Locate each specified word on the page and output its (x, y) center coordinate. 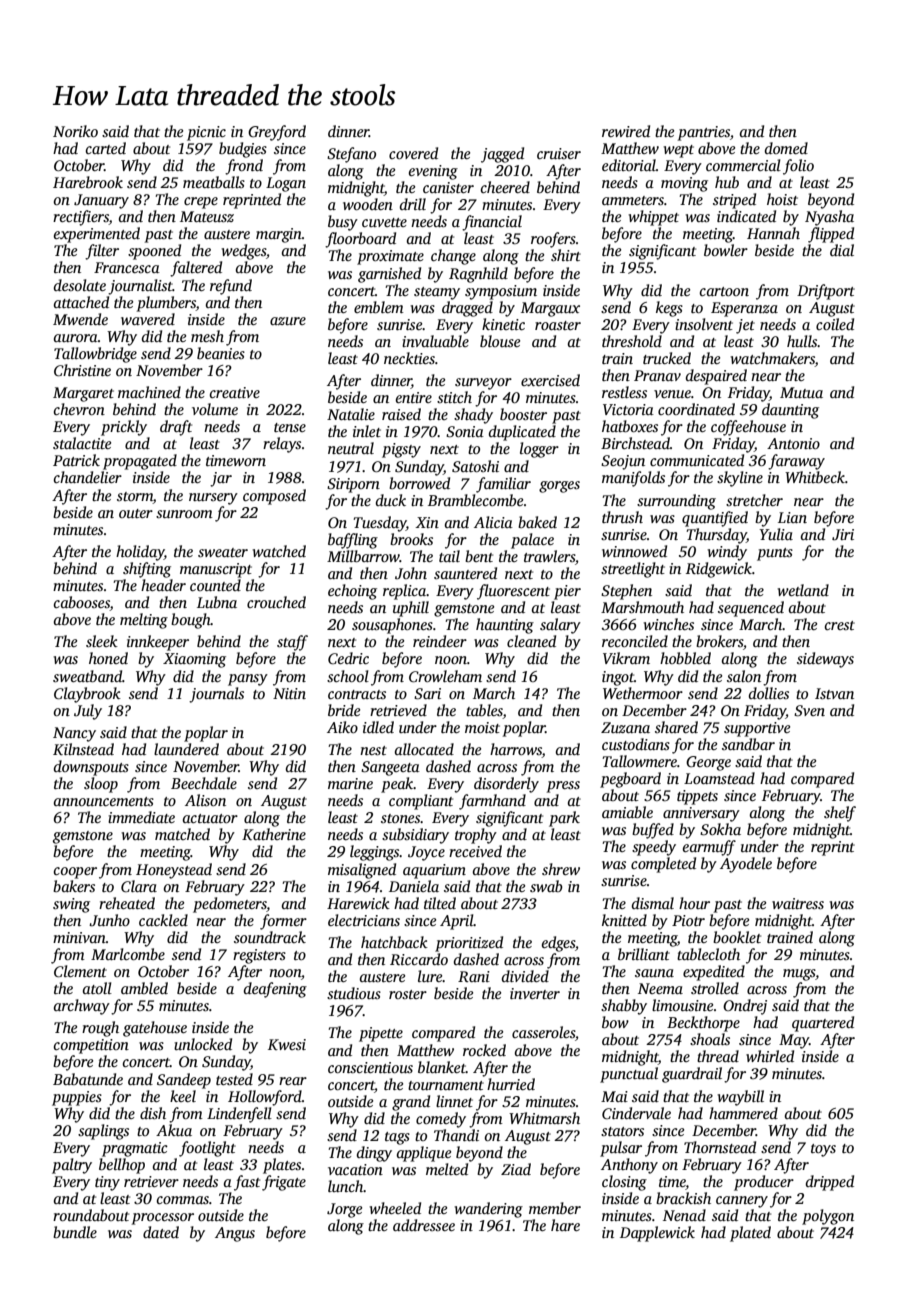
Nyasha (829, 218)
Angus (235, 1234)
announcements (104, 801)
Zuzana (625, 727)
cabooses (82, 603)
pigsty (401, 450)
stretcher (754, 500)
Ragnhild (478, 275)
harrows (516, 750)
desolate (80, 285)
